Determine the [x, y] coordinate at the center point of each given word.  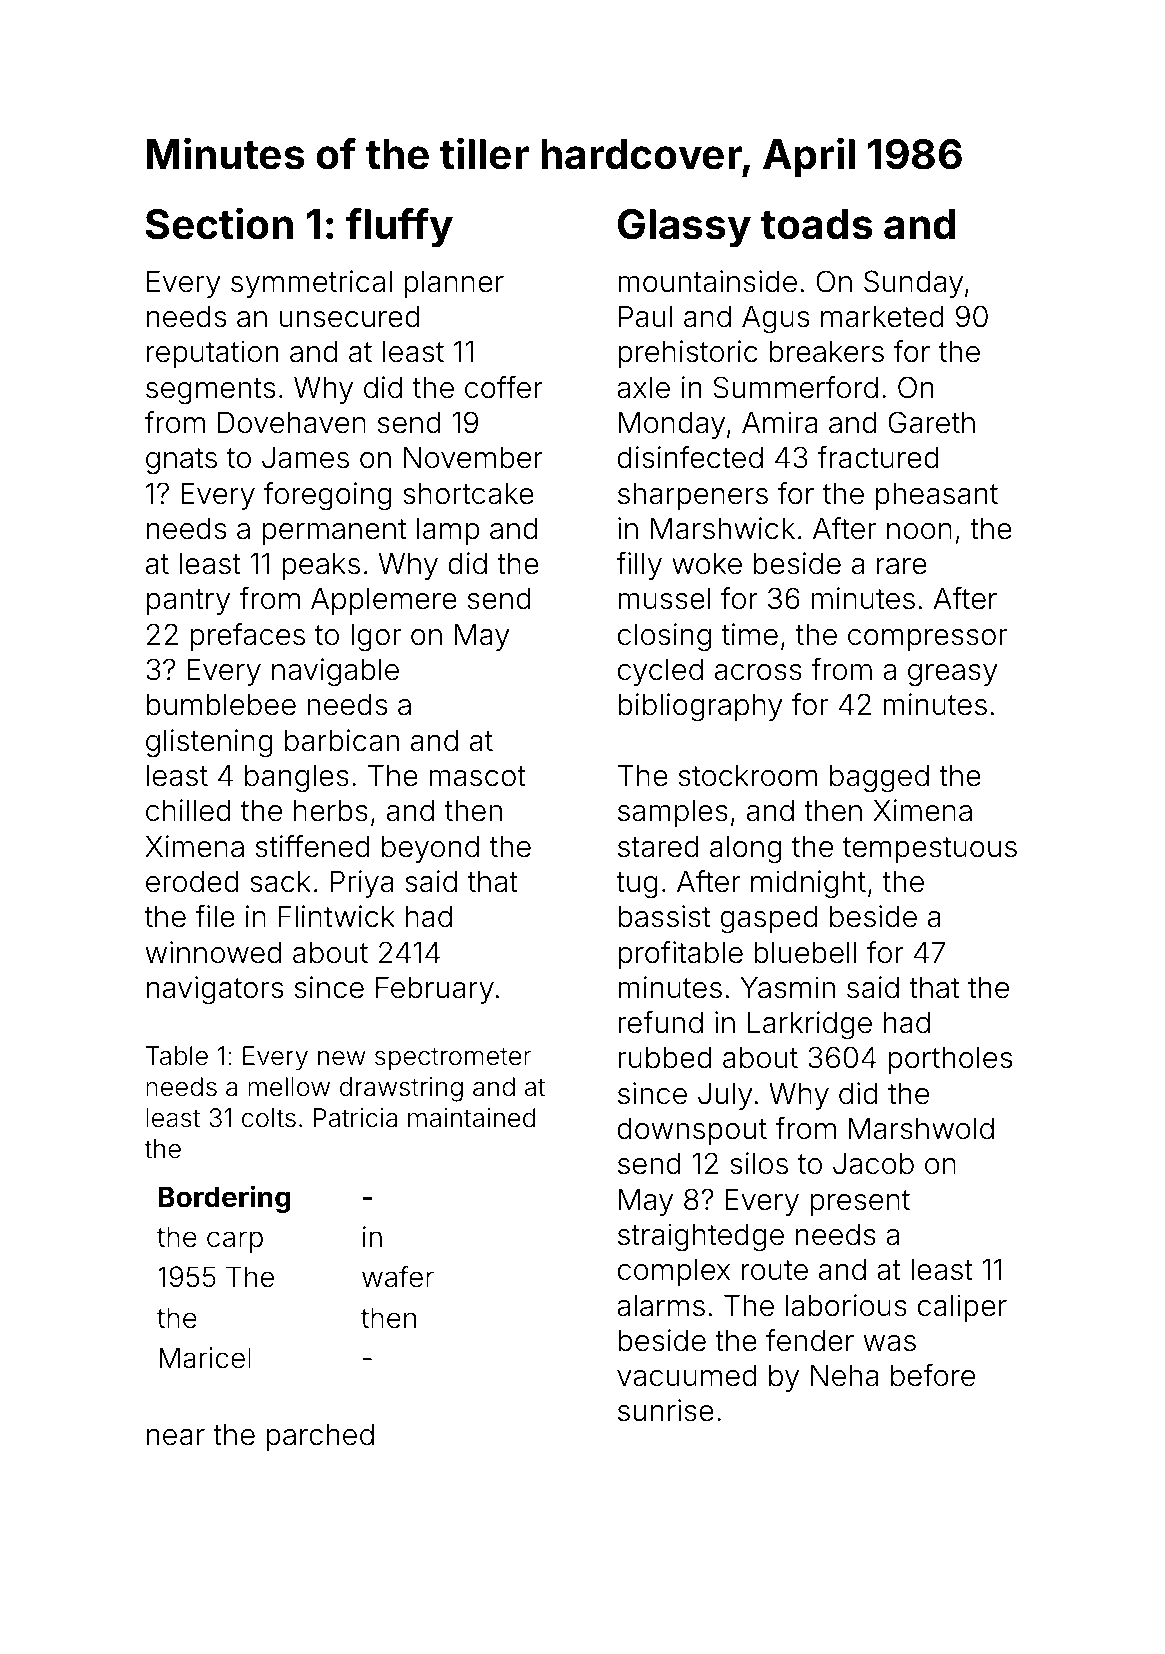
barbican [342, 740]
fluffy [399, 228]
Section [219, 223]
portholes [950, 1060]
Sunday [913, 284]
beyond [430, 849]
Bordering [224, 1199]
